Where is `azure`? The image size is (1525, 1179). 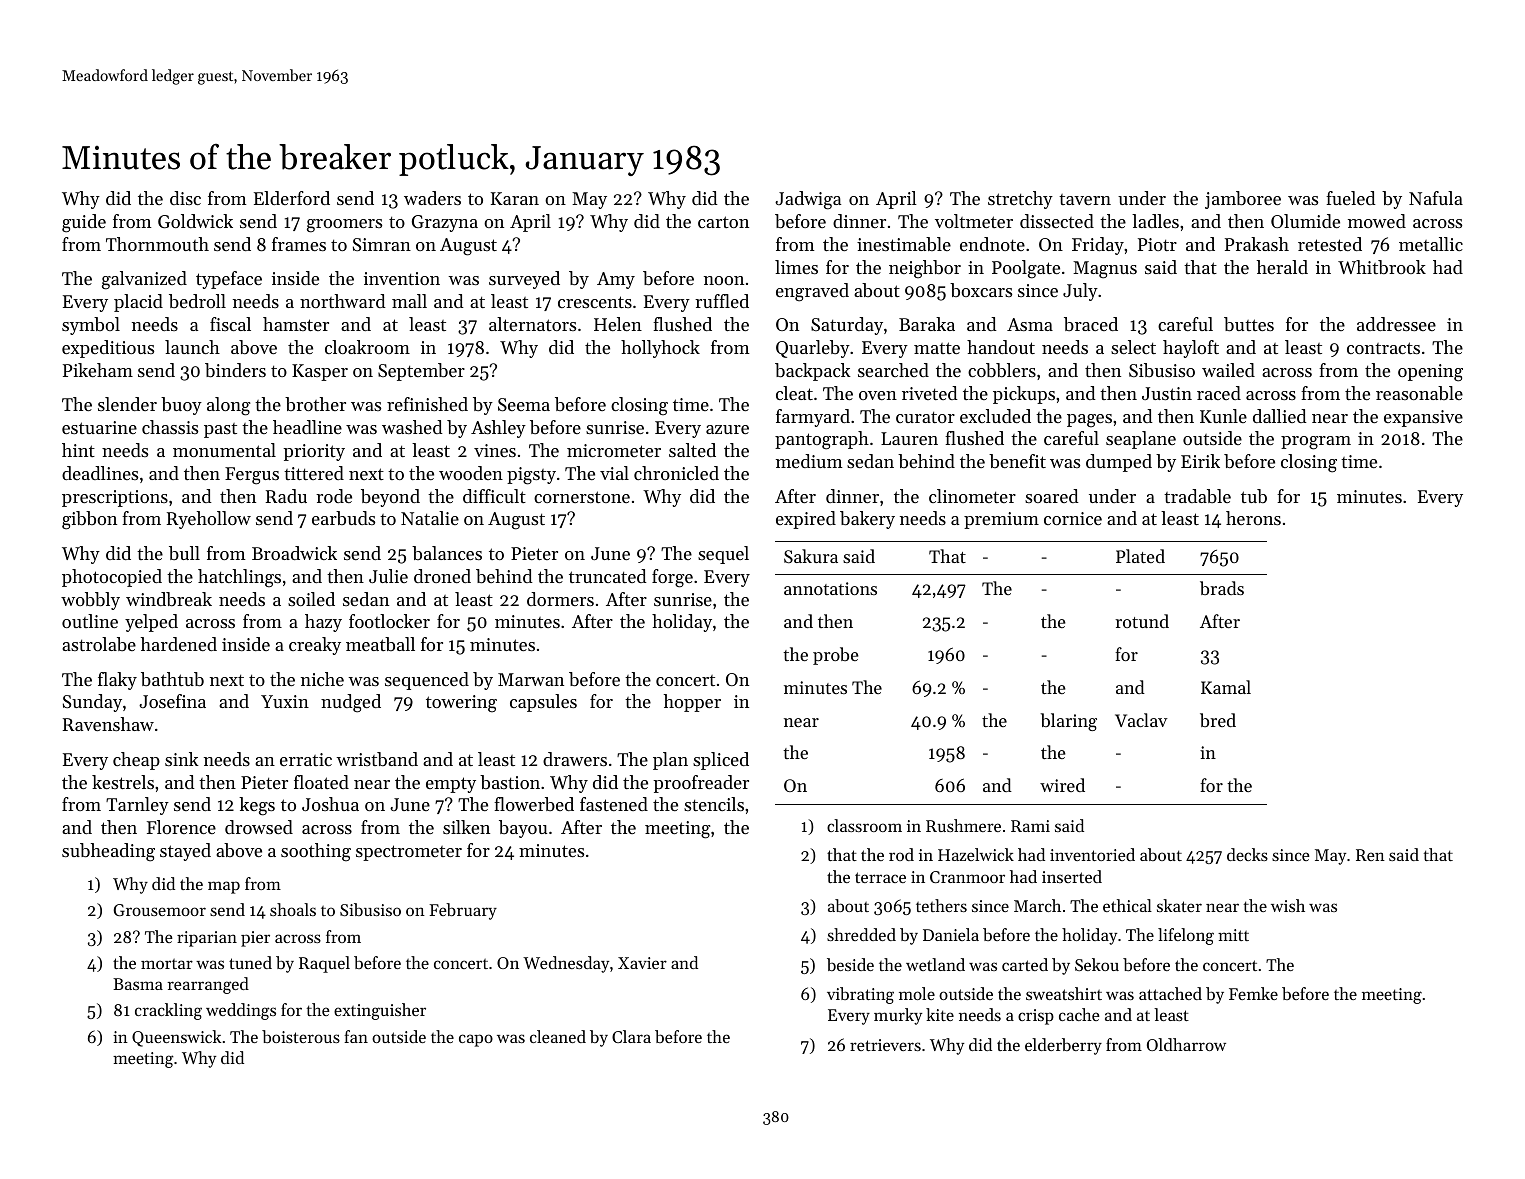 azure is located at coordinates (727, 429).
